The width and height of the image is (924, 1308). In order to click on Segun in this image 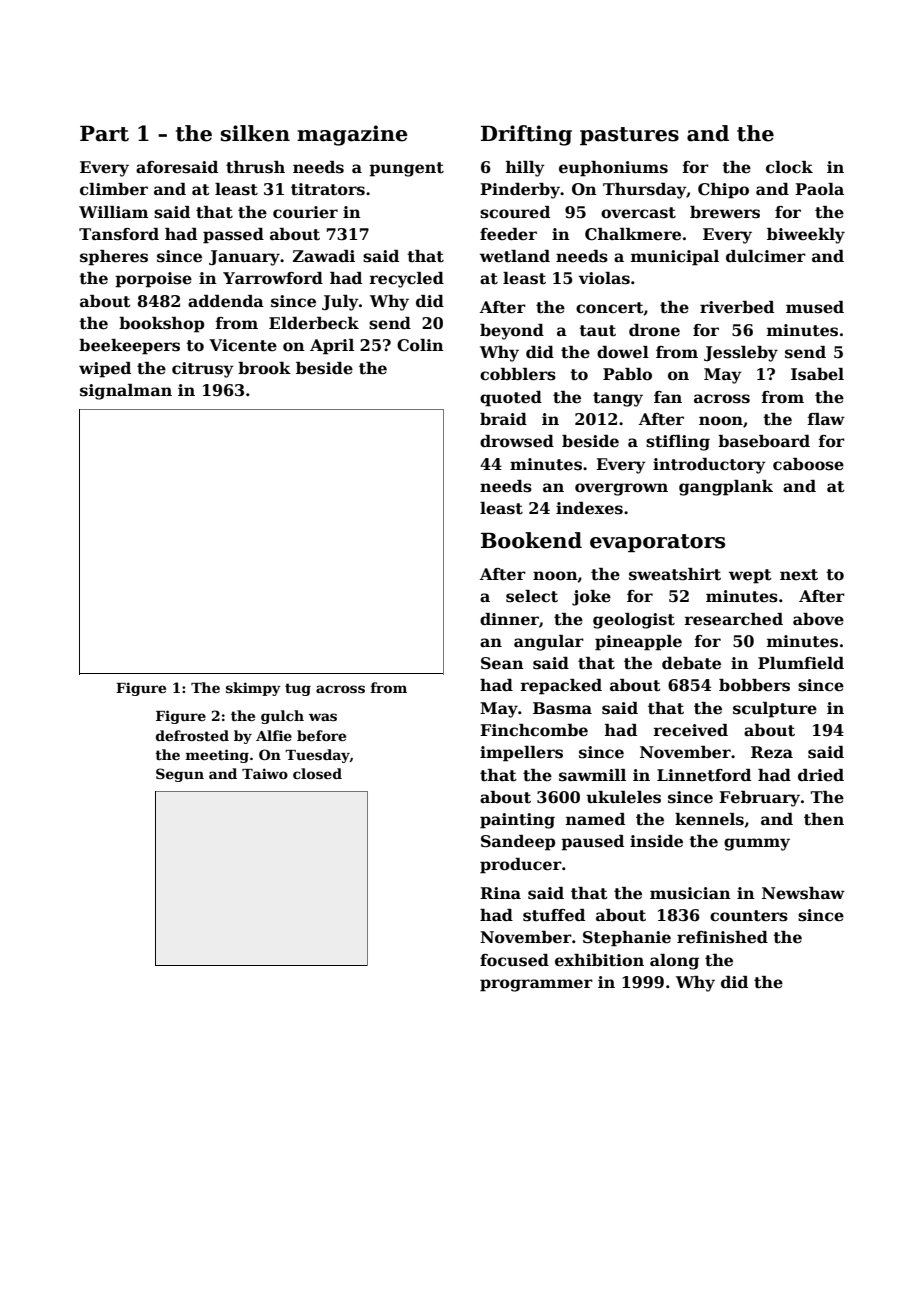, I will do `click(180, 775)`.
